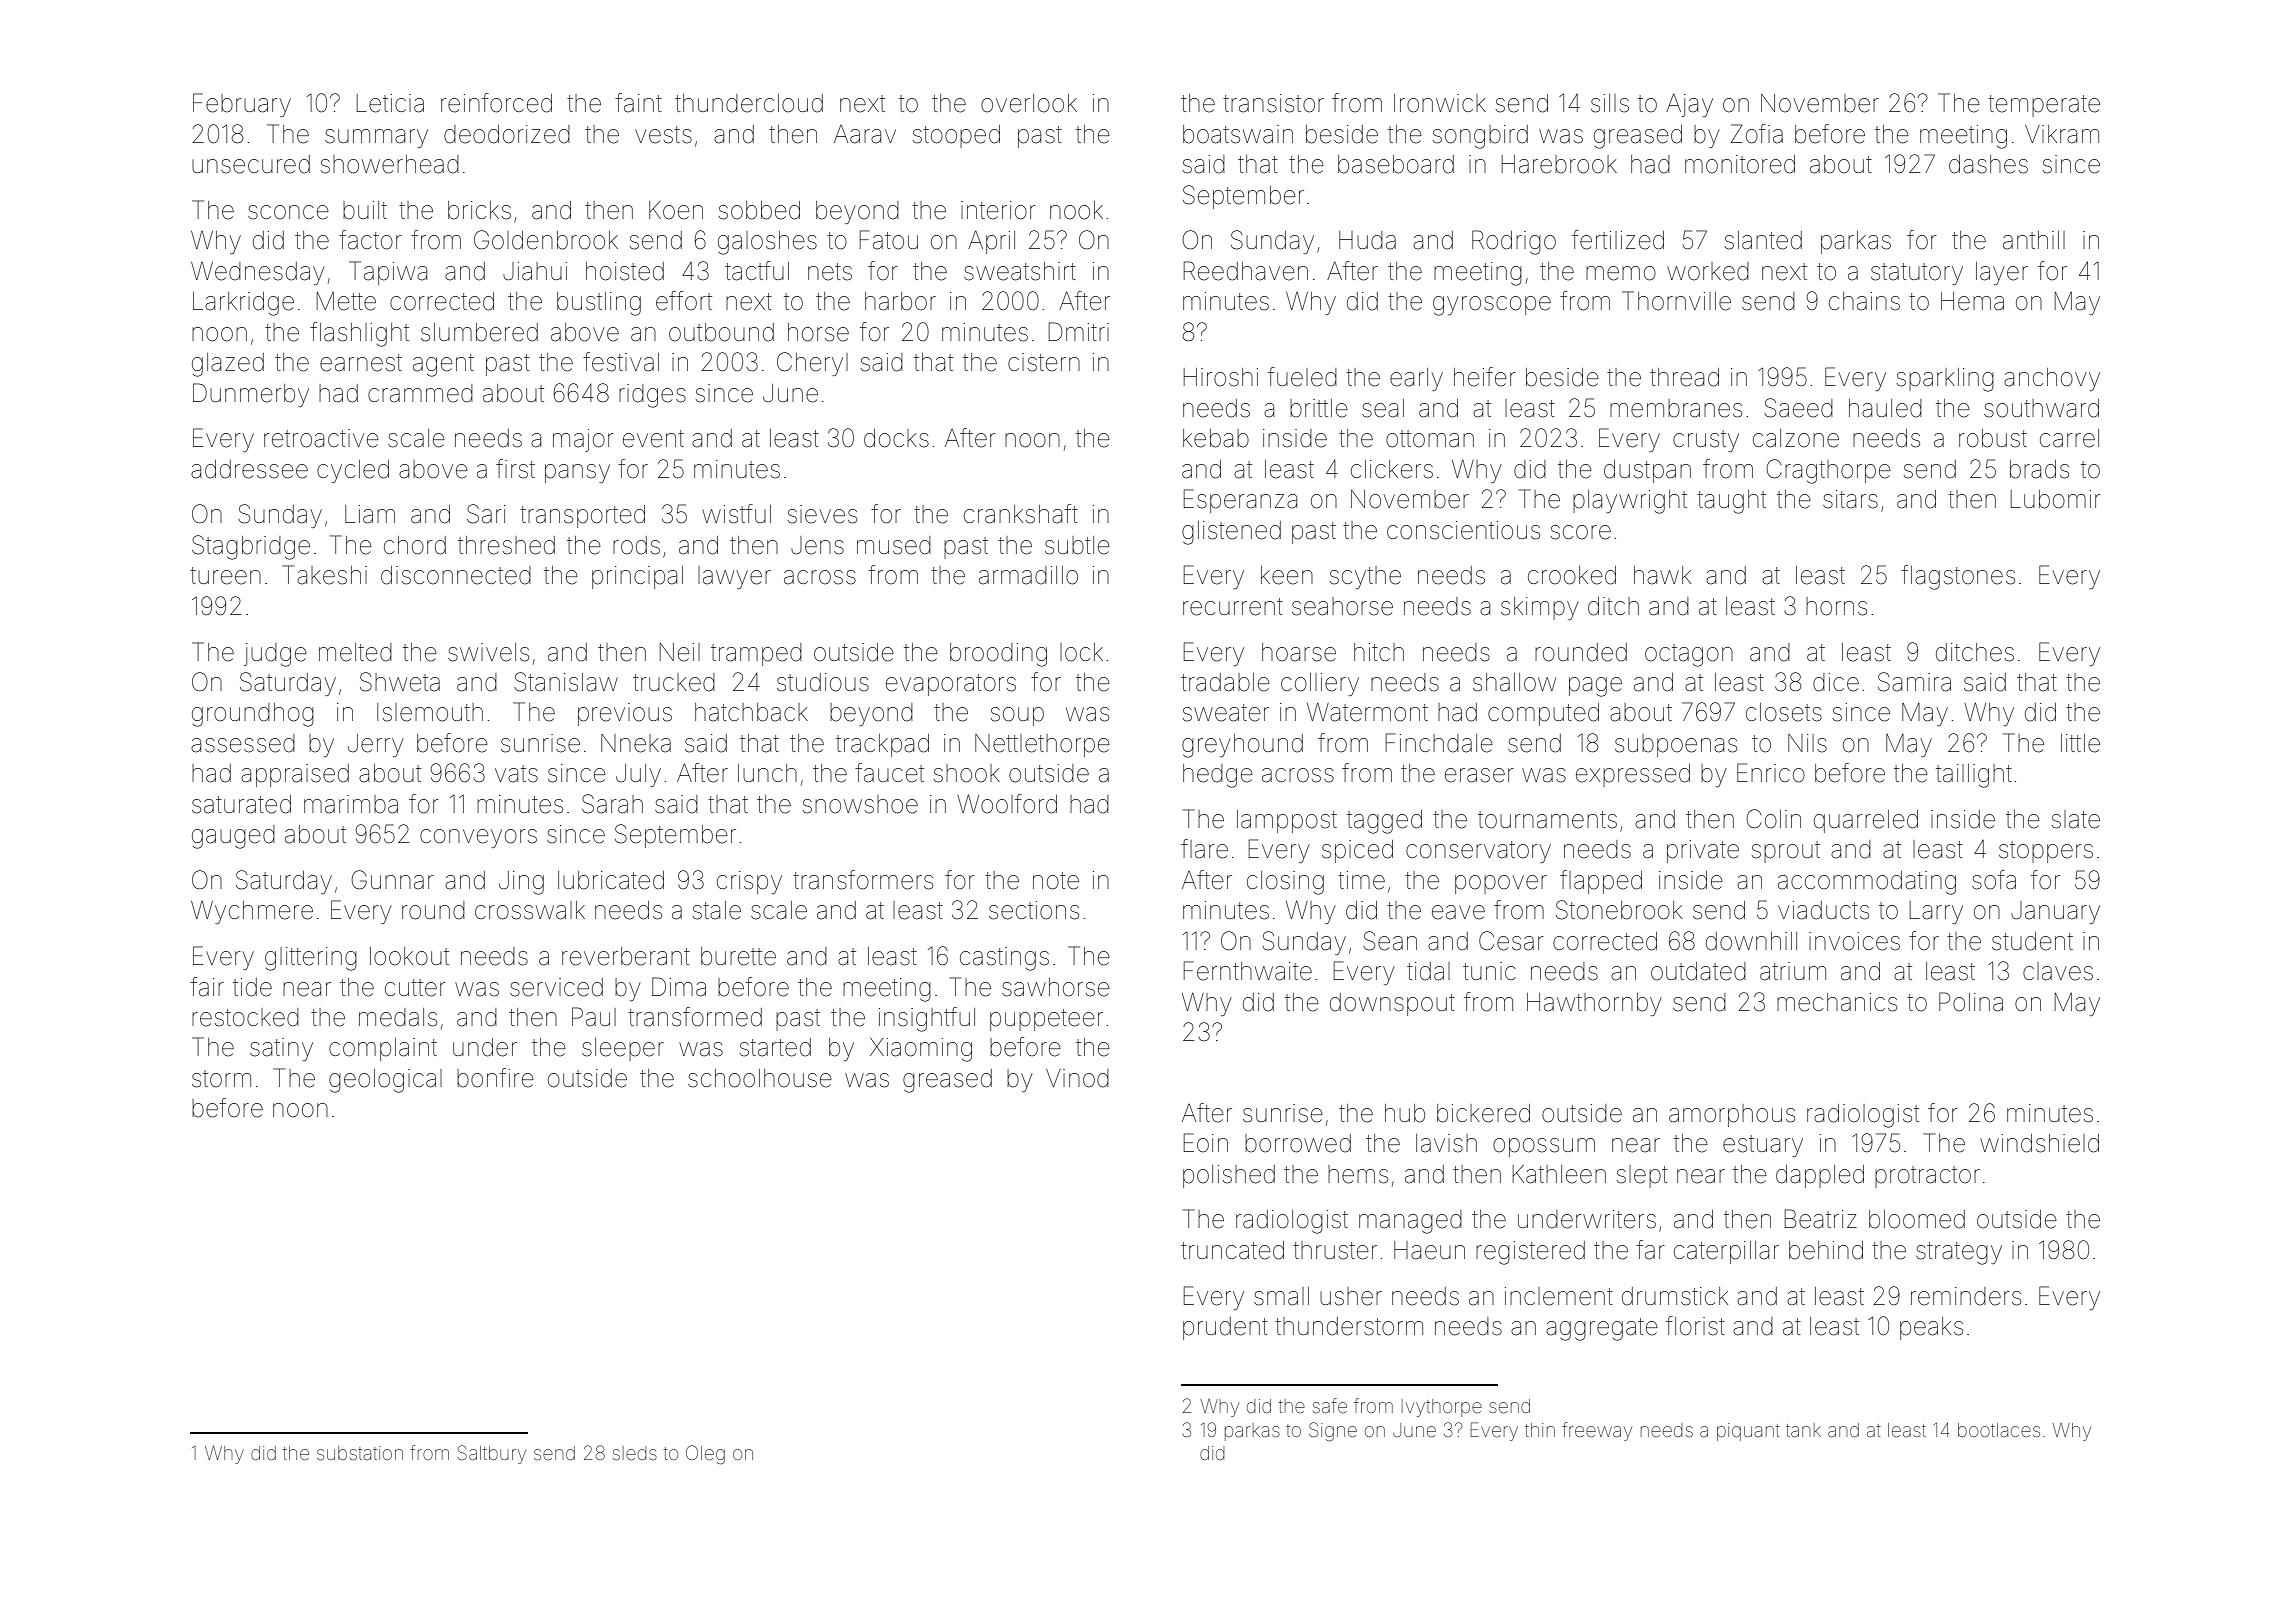  I want to click on peaks, so click(1931, 1328).
